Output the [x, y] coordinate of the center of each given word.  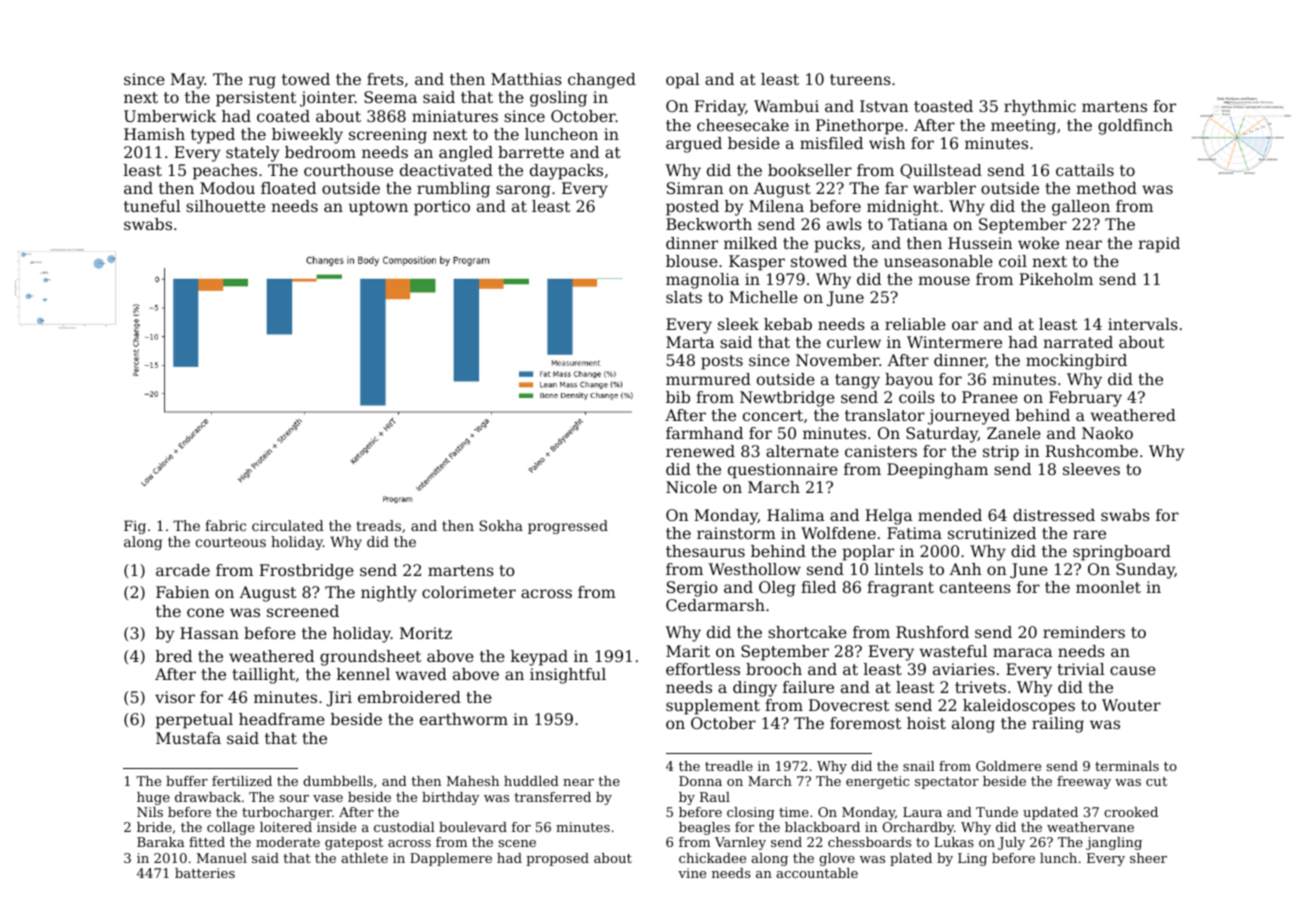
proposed [557, 859]
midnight [903, 208]
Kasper [757, 263]
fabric [225, 525]
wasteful [953, 651]
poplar [868, 553]
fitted [207, 842]
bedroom [320, 152]
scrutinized [992, 533]
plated [911, 859]
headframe [282, 719]
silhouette [225, 206]
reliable [915, 324]
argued [694, 145]
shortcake [807, 632]
